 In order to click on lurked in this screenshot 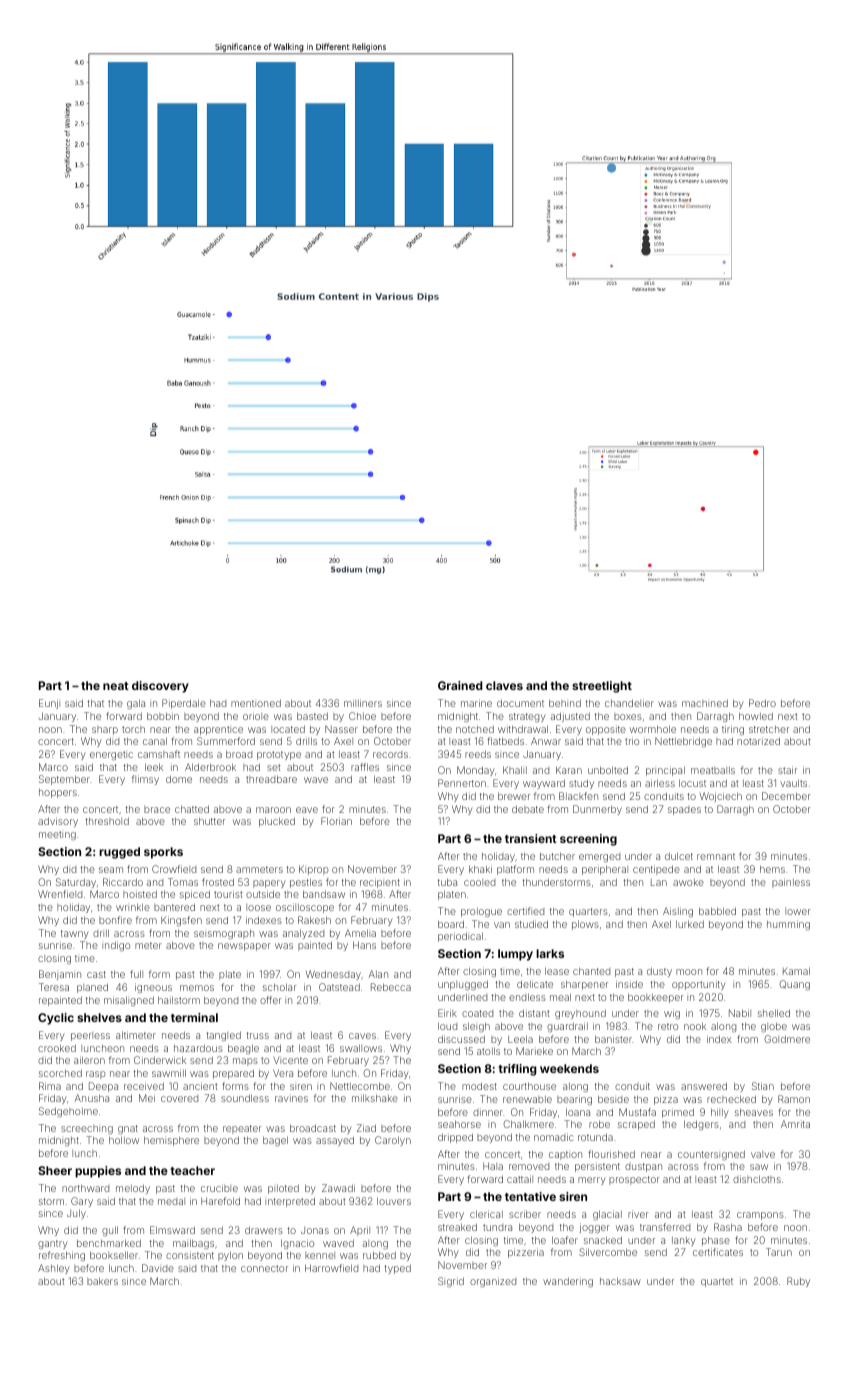, I will do `click(690, 924)`.
